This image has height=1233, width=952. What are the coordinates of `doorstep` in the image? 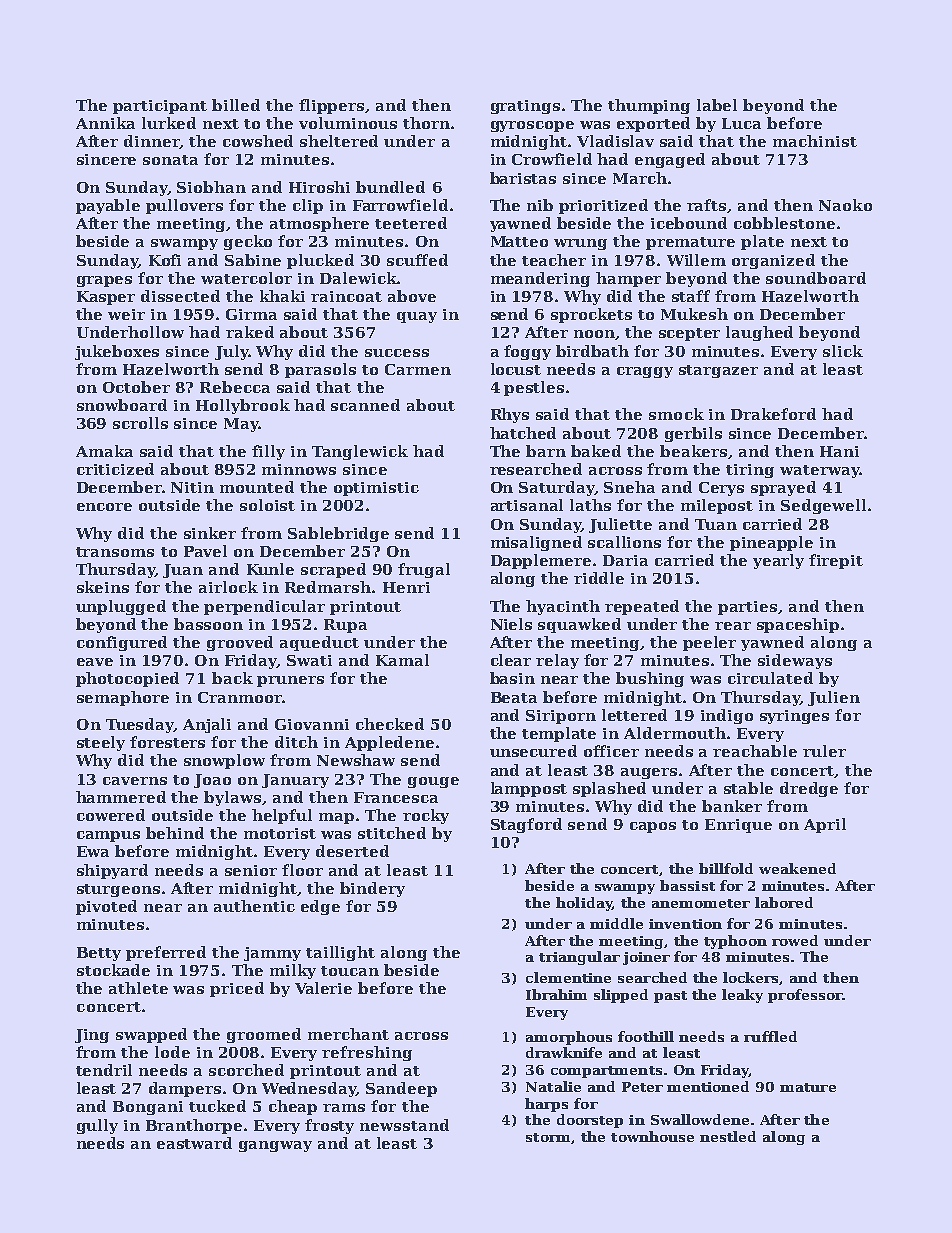 It's located at (590, 1121).
